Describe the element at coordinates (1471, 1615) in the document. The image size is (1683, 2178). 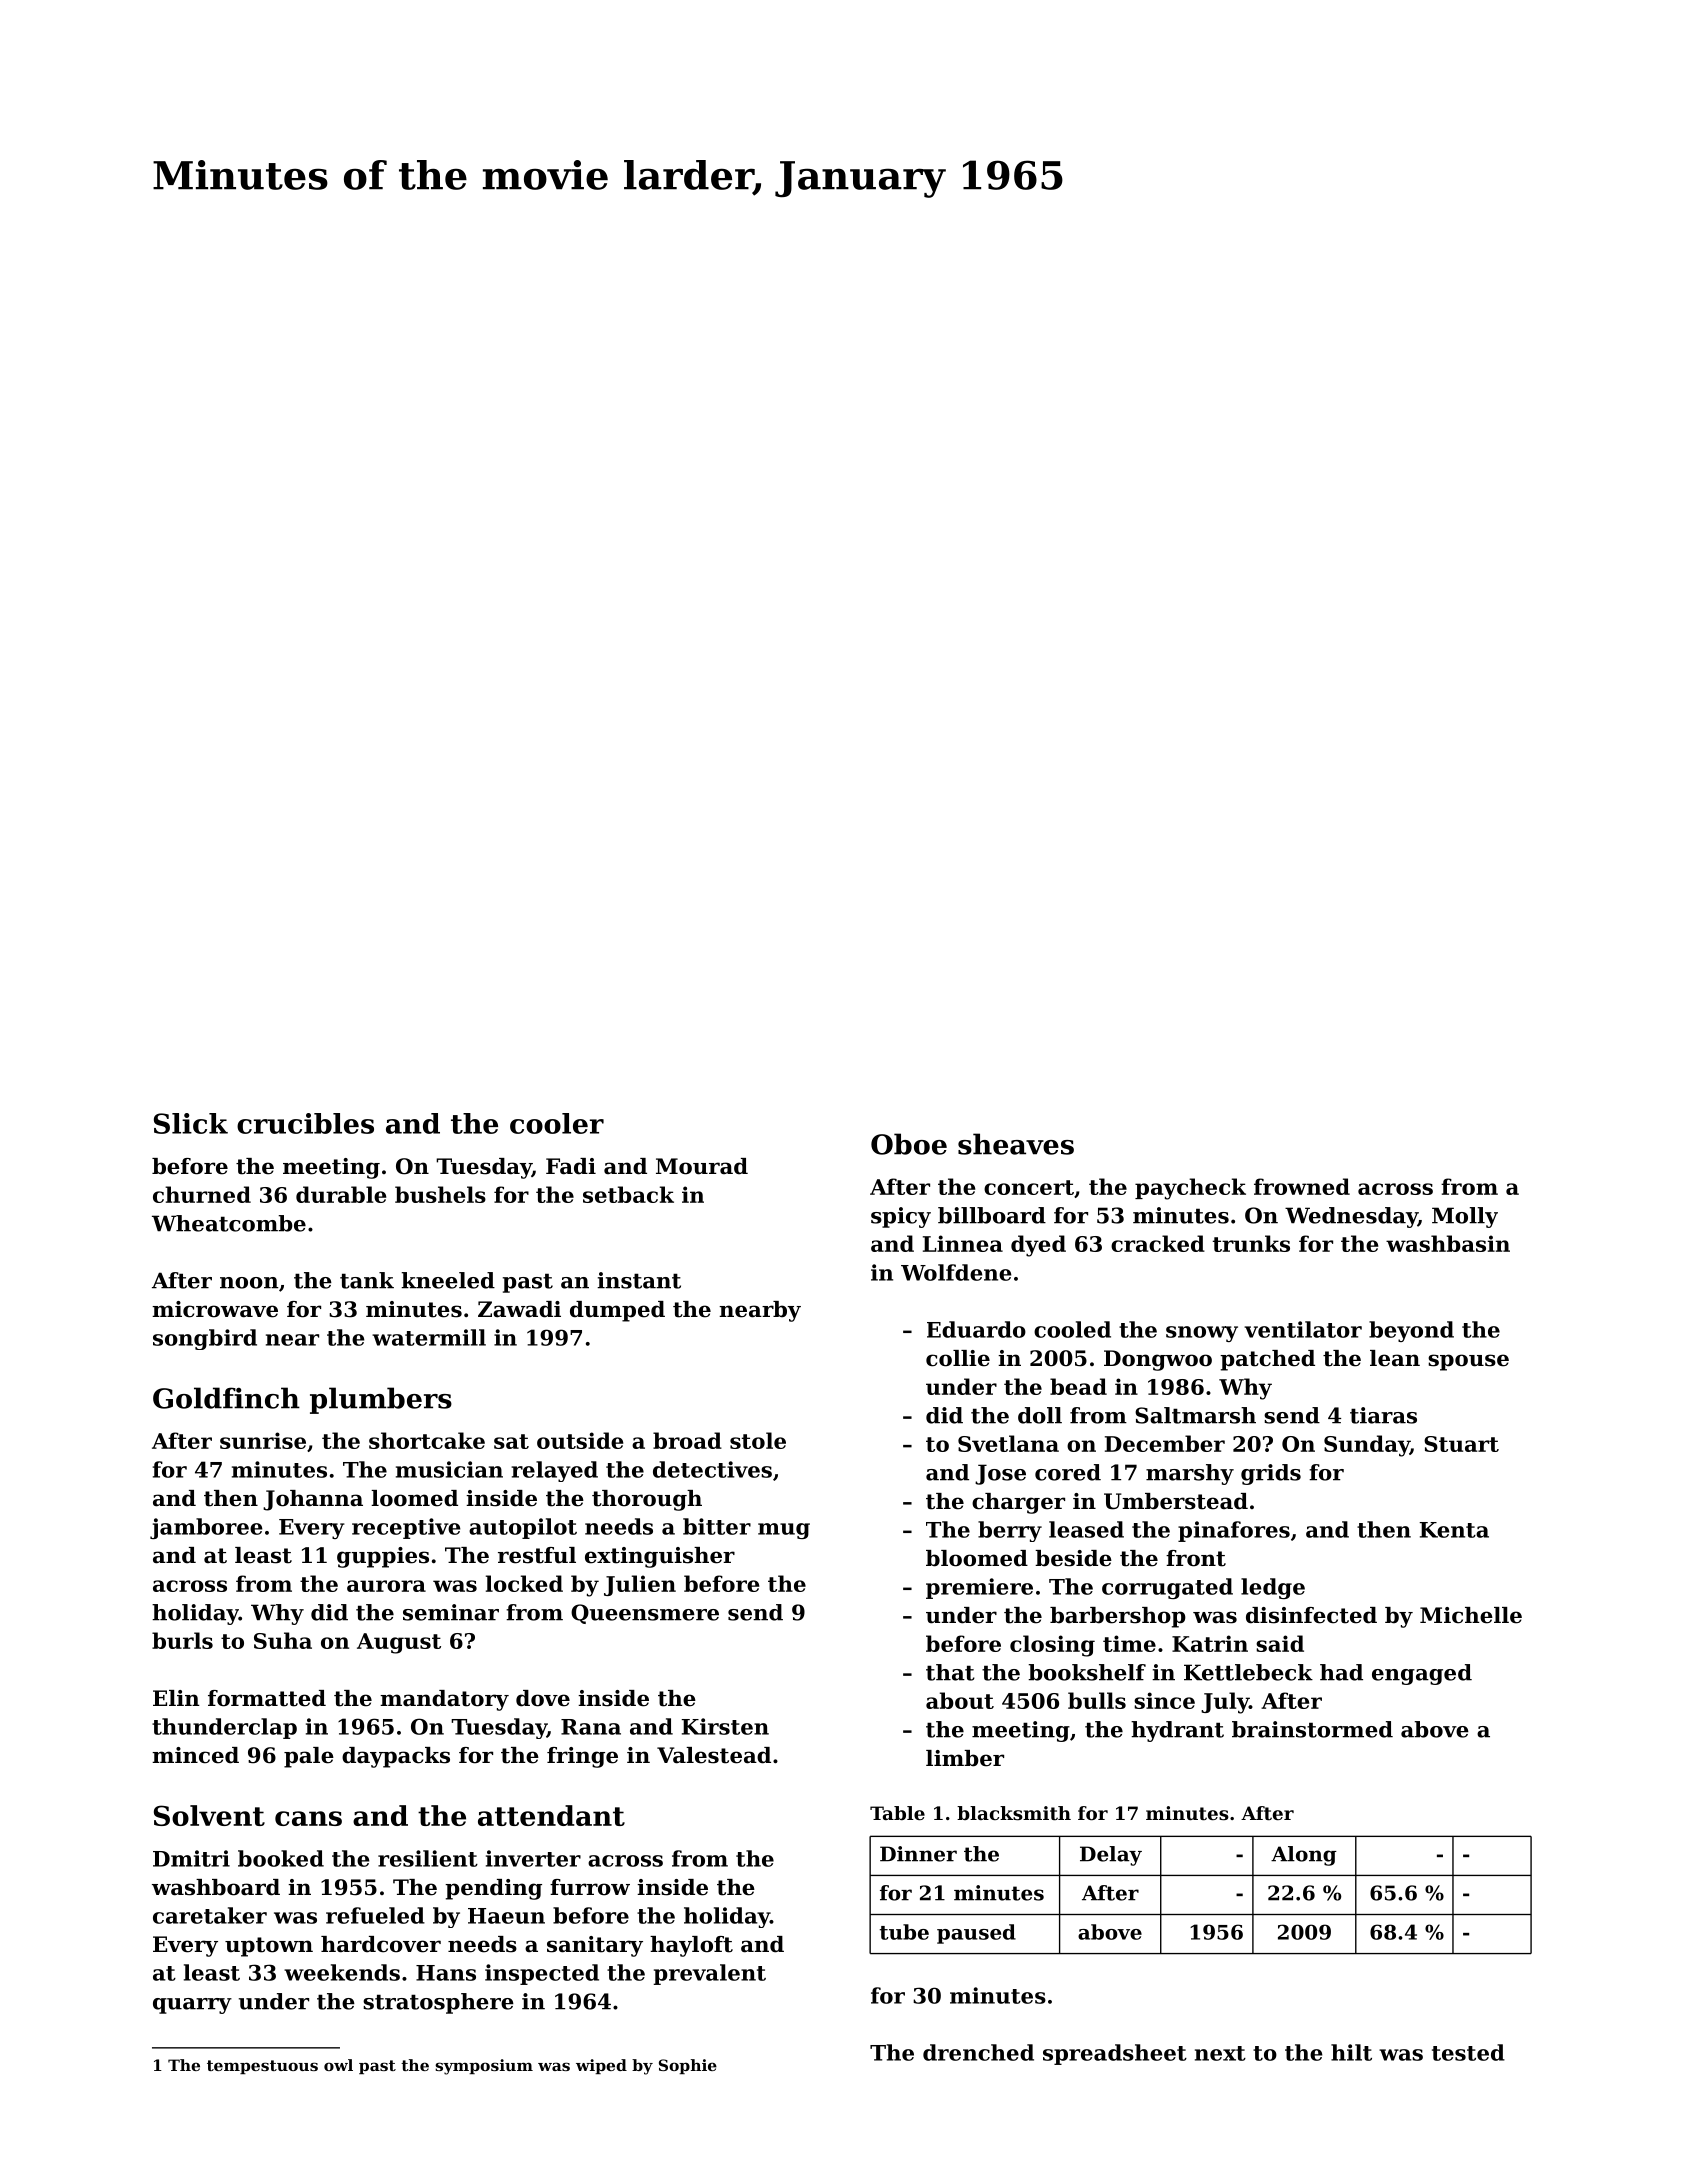
I see `Michelle` at that location.
